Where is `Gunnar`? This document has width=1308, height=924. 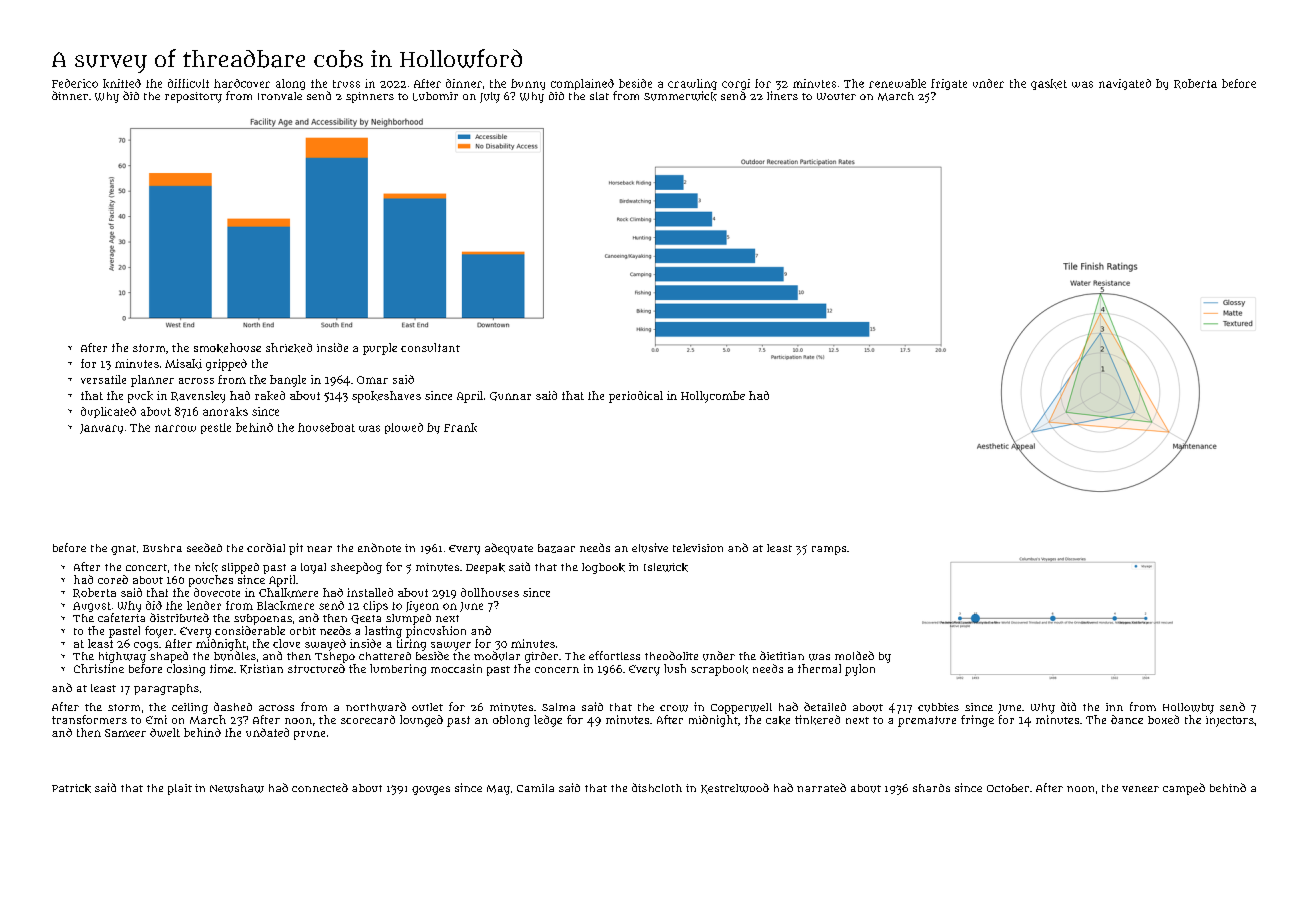
Gunnar is located at coordinates (510, 396).
